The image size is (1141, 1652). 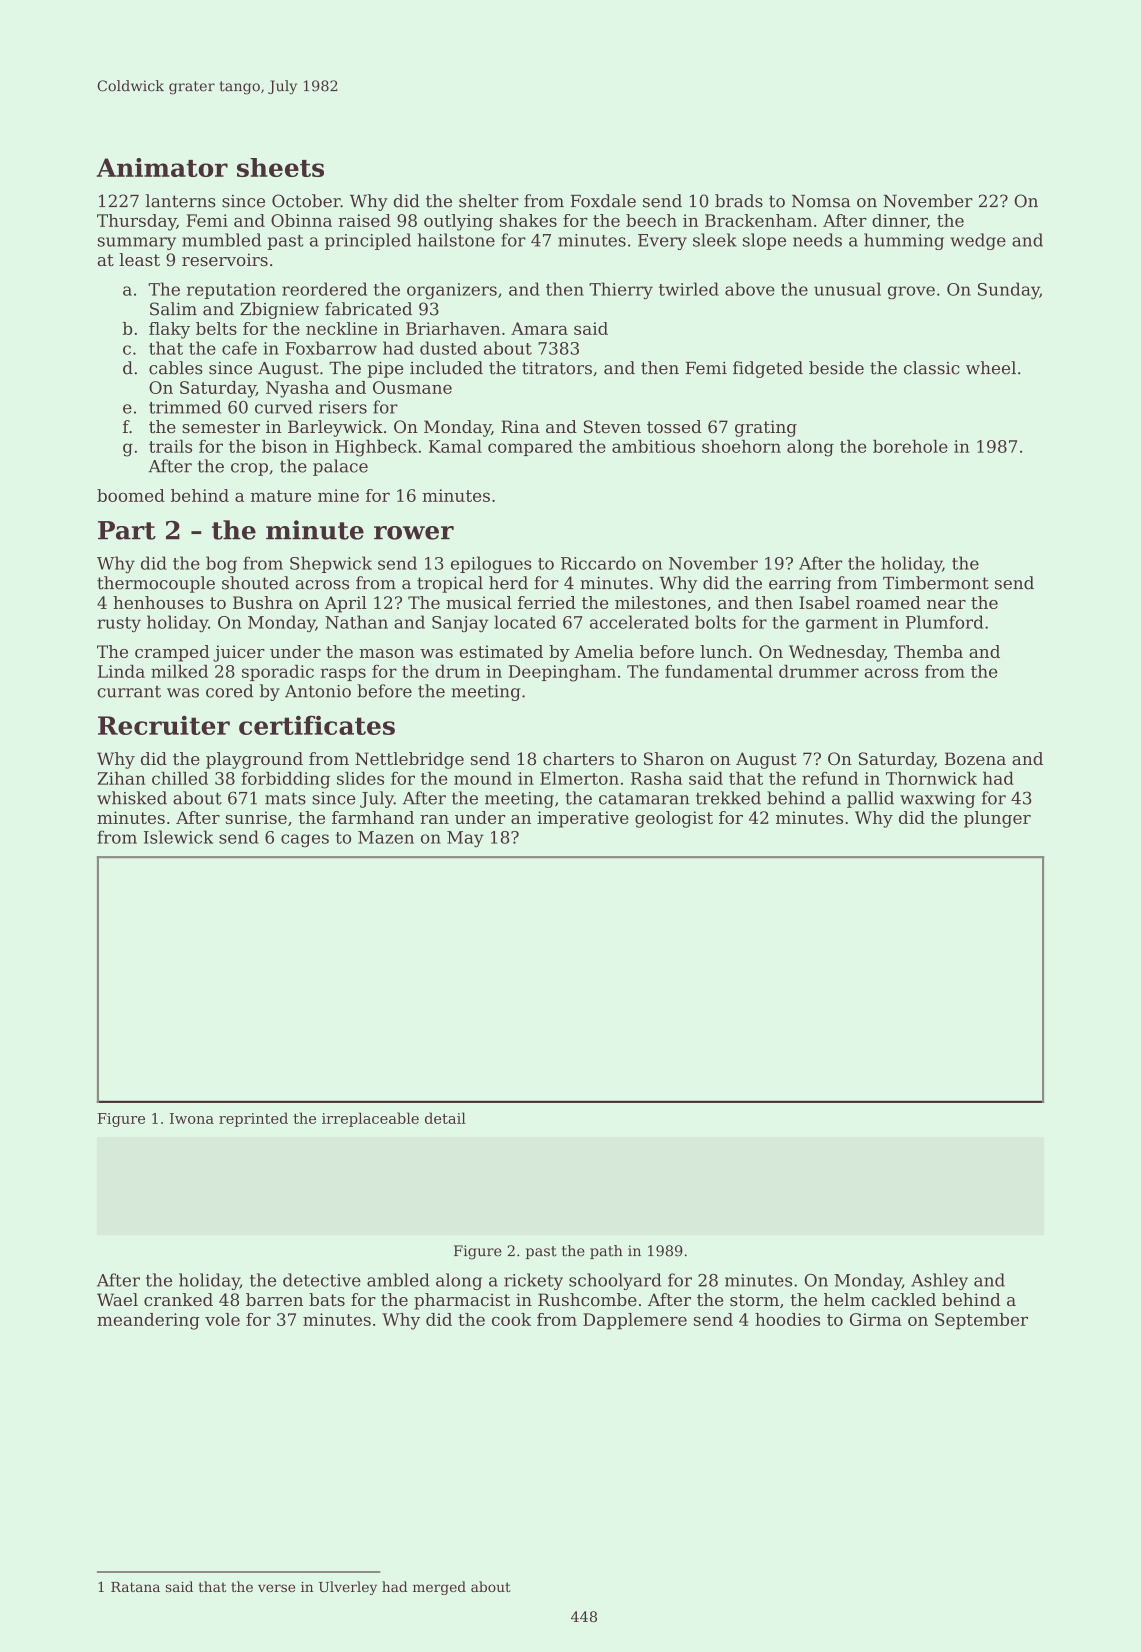 What do you see at coordinates (997, 819) in the document?
I see `plunger` at bounding box center [997, 819].
